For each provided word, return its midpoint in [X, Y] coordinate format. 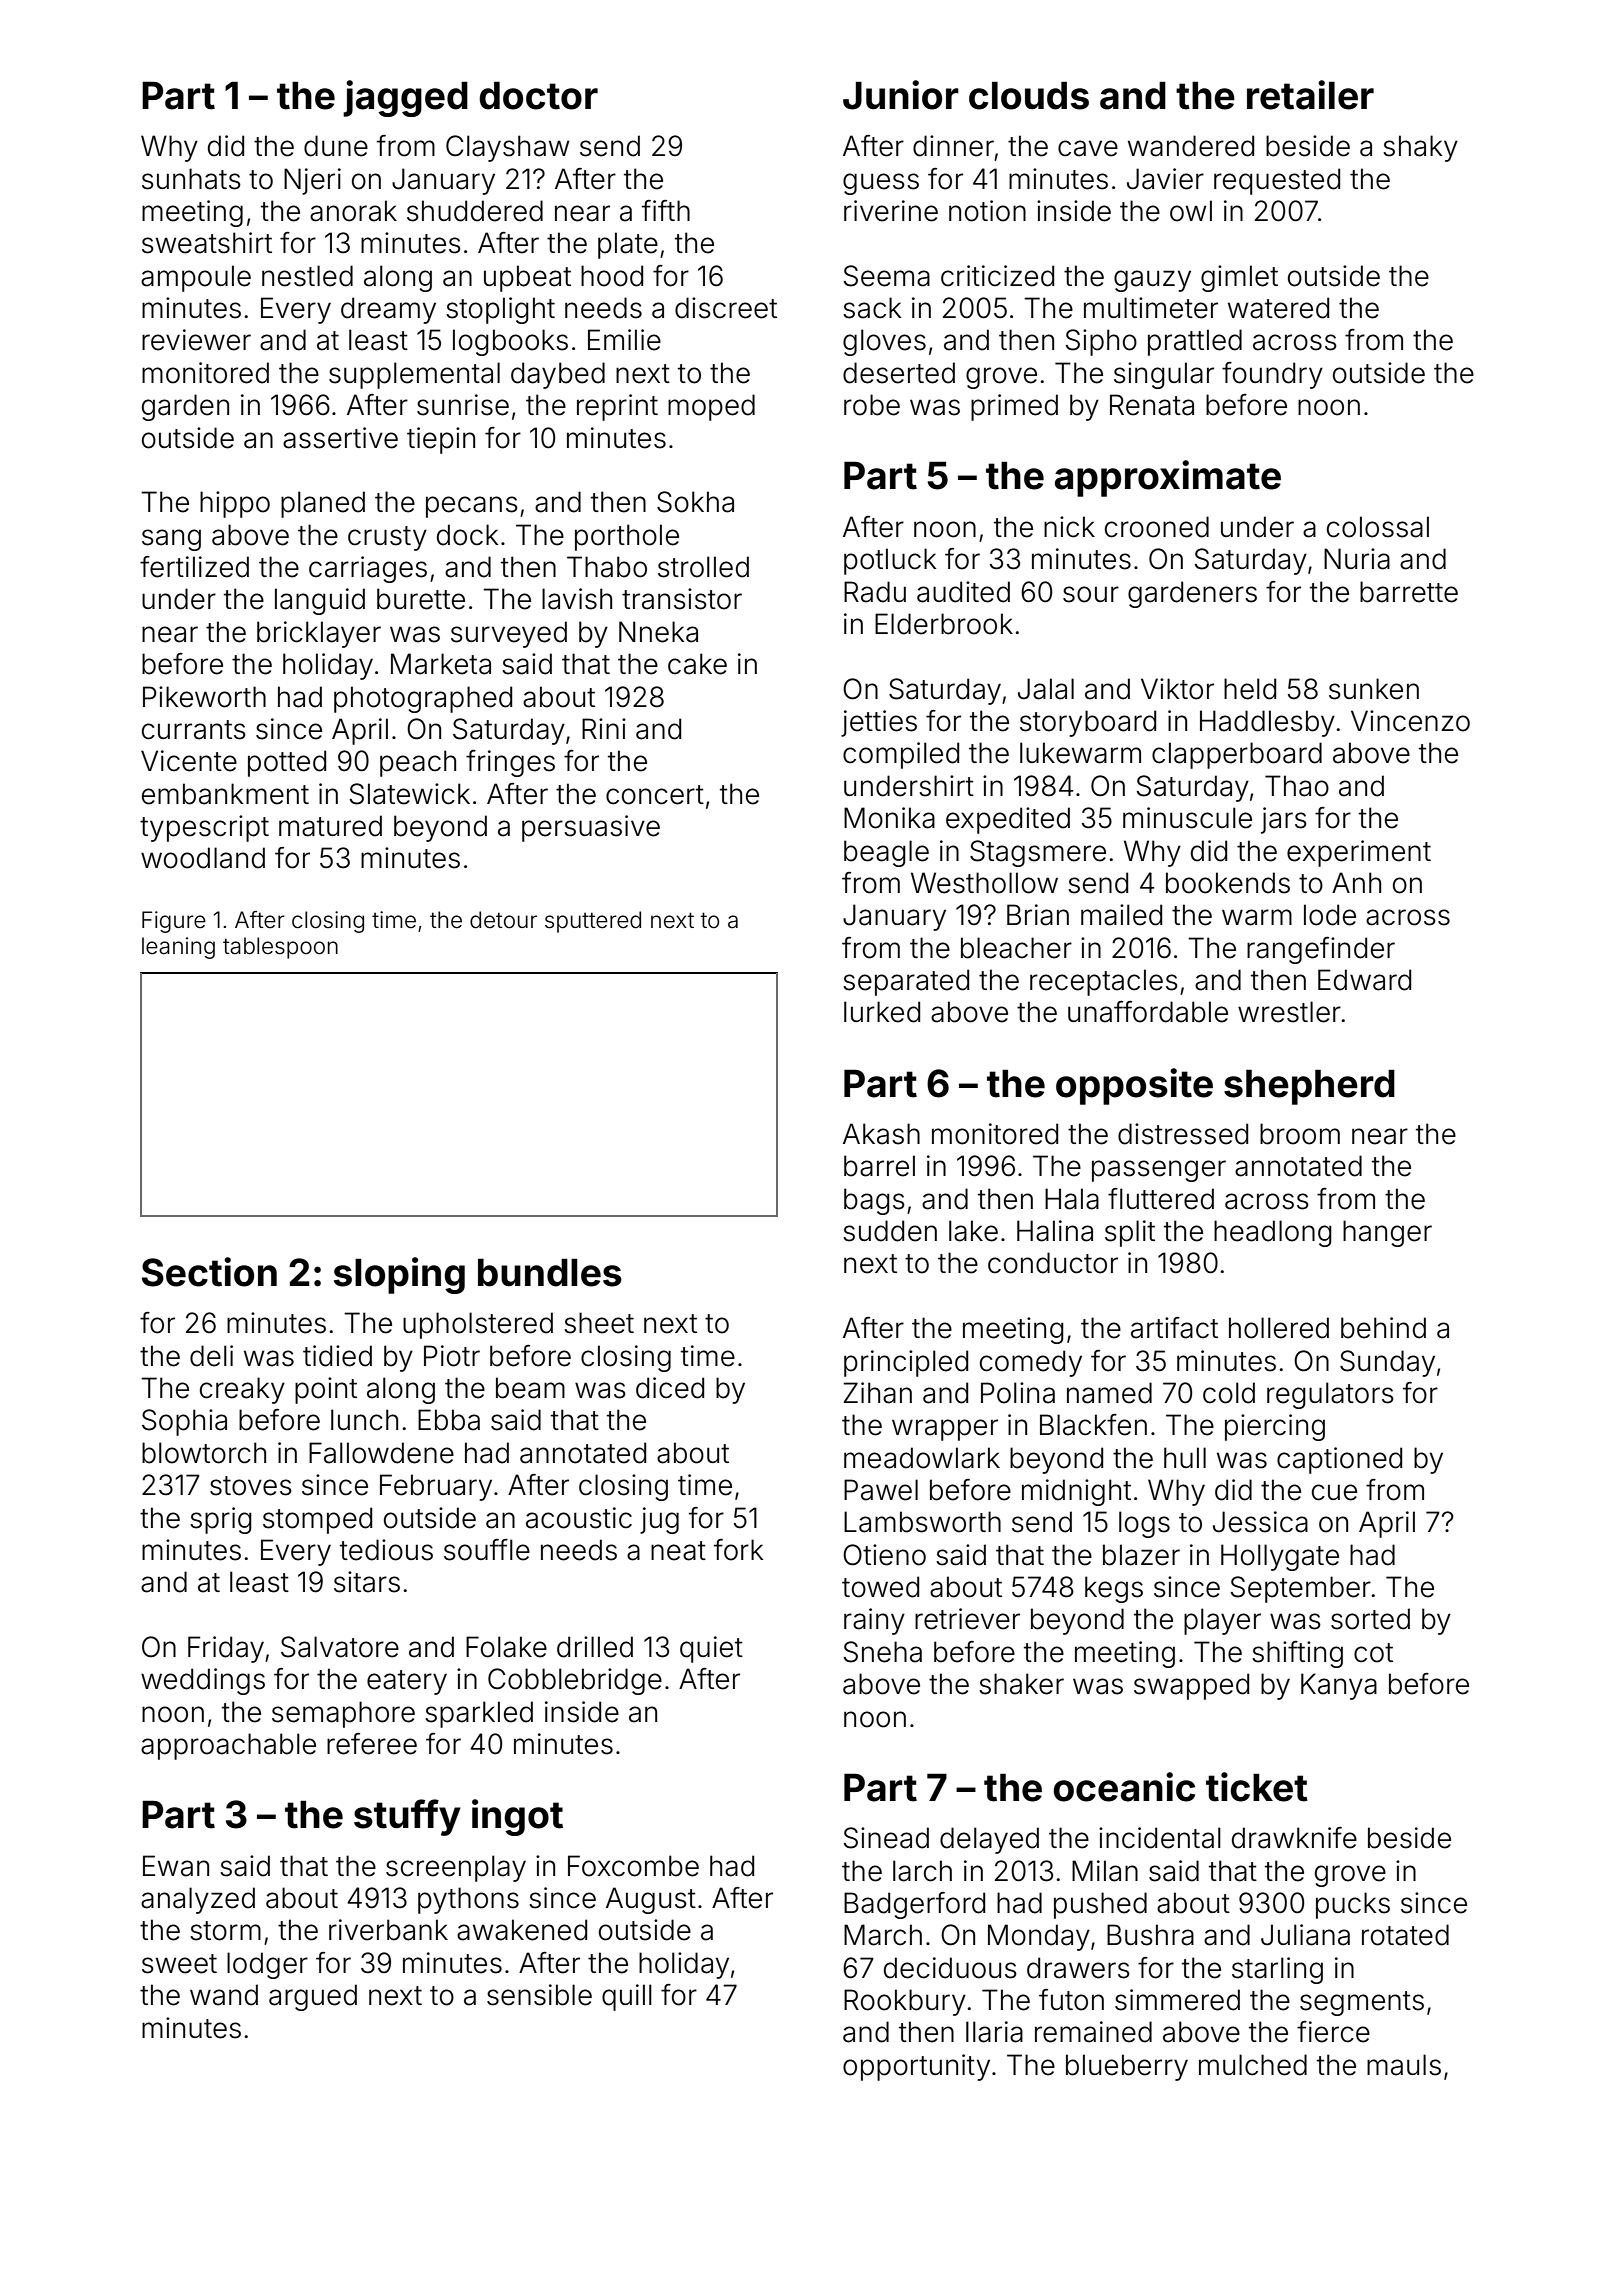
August [651, 1900]
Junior [901, 95]
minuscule [1187, 818]
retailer [1310, 95]
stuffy [407, 1817]
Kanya [1339, 1686]
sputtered [593, 922]
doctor [538, 95]
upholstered [478, 1325]
